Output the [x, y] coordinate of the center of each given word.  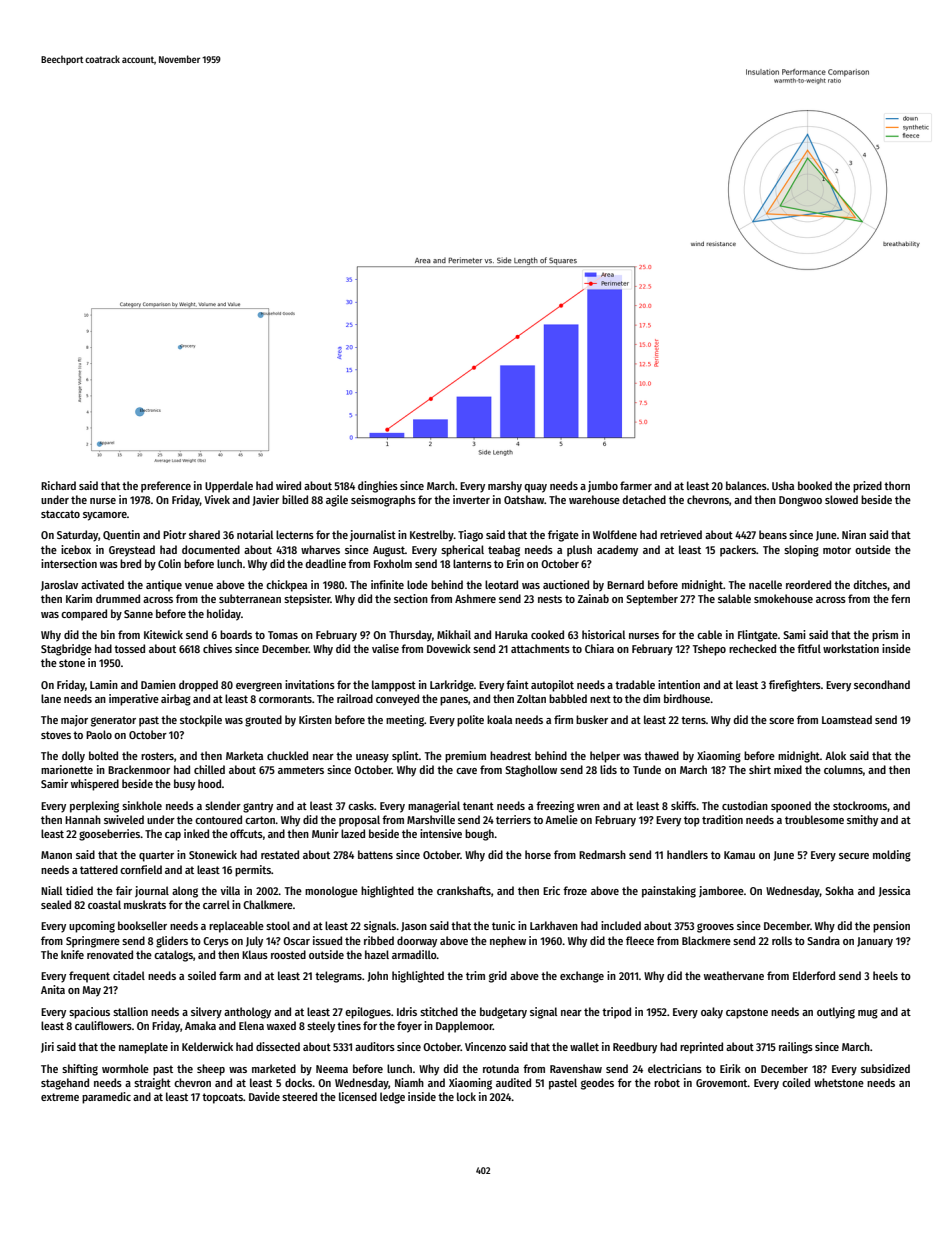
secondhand [882, 684]
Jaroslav [59, 585]
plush [579, 551]
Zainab [593, 598]
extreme [60, 1097]
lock [466, 1096]
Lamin [104, 684]
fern [900, 598]
